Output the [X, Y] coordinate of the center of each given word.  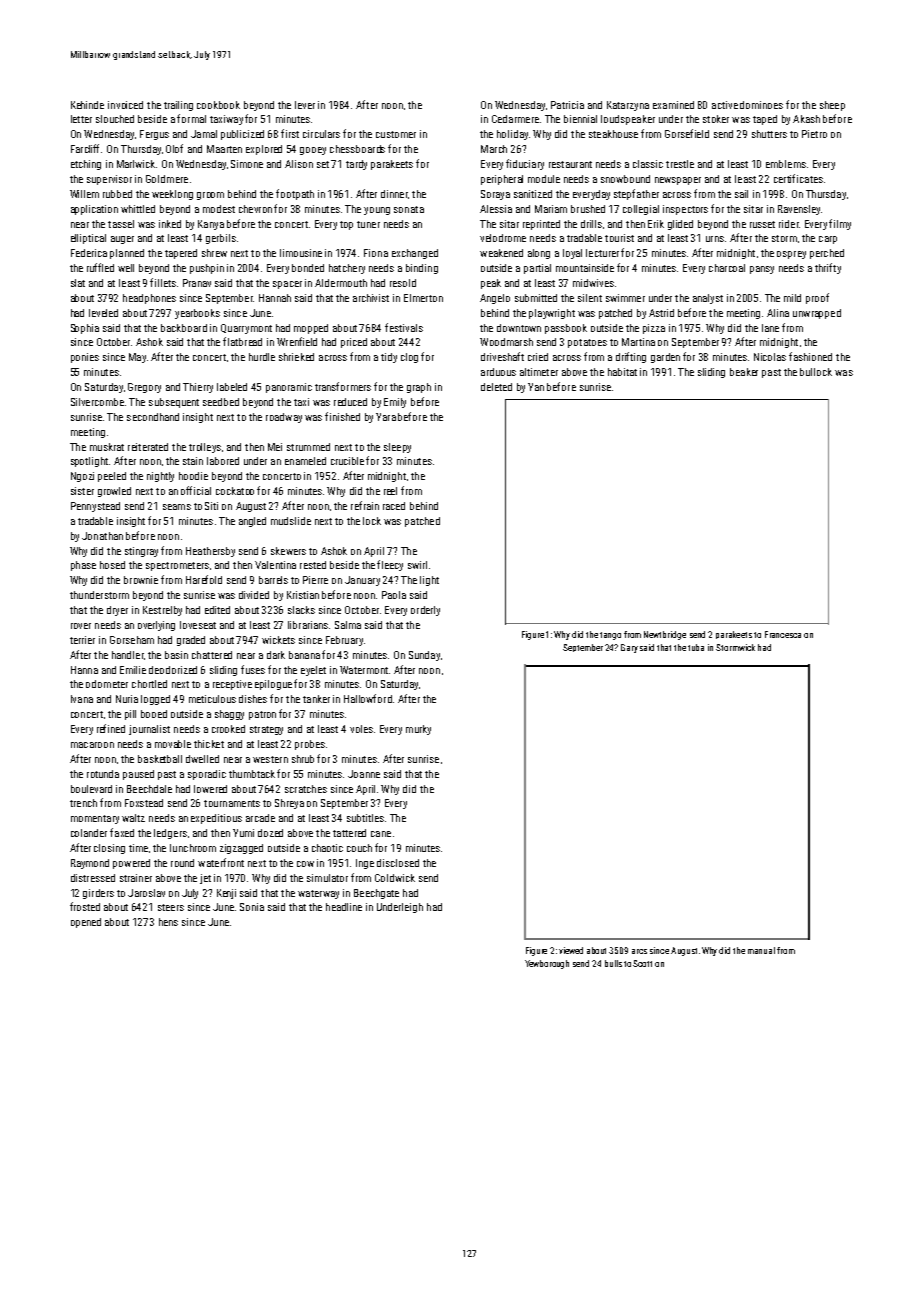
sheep [832, 106]
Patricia [567, 105]
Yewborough [547, 964]
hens [168, 922]
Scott [642, 963]
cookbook [218, 105]
